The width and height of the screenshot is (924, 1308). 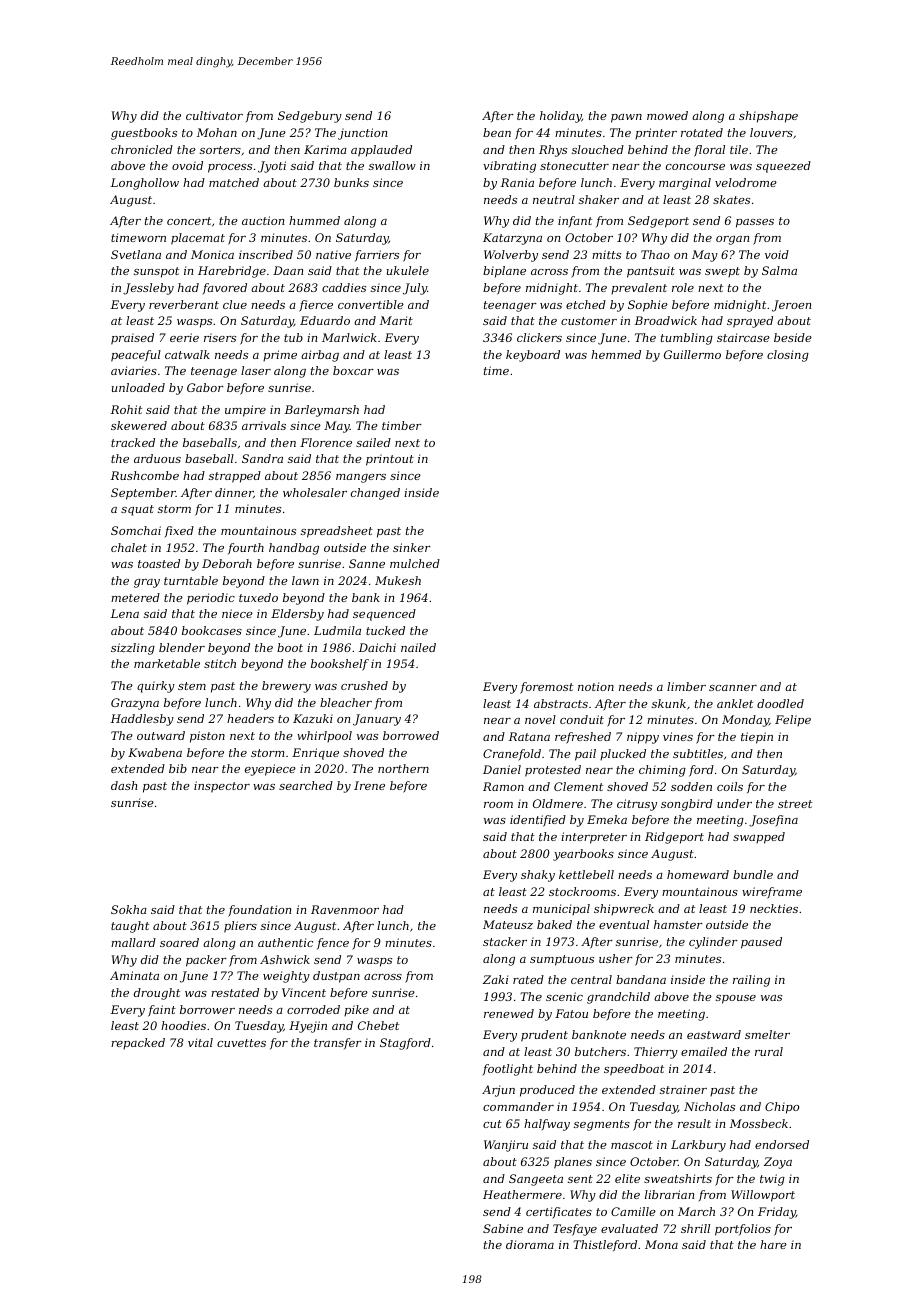 What do you see at coordinates (415, 563) in the screenshot?
I see `mulched` at bounding box center [415, 563].
